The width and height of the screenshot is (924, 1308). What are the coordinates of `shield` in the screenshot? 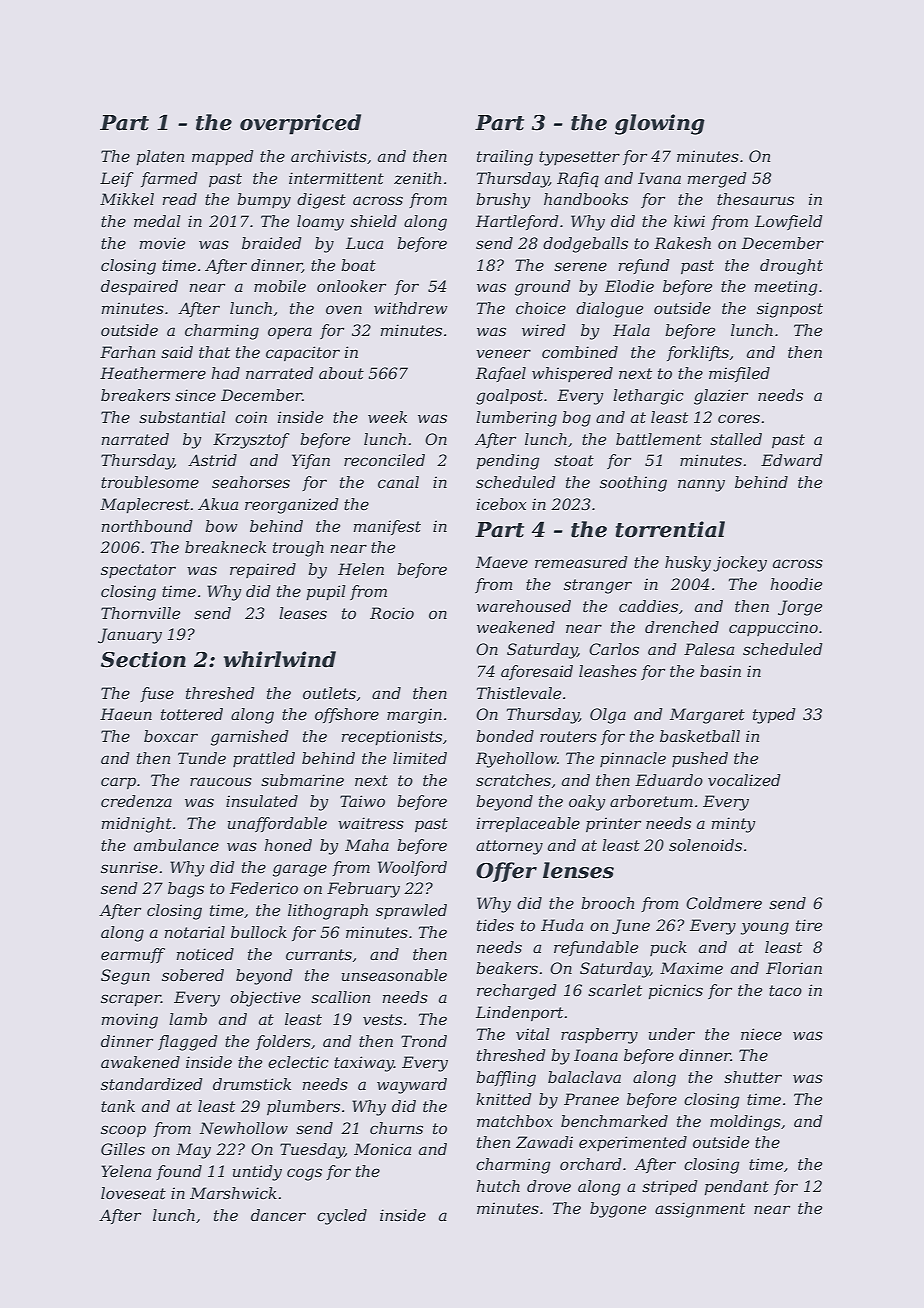 It's located at (373, 221).
